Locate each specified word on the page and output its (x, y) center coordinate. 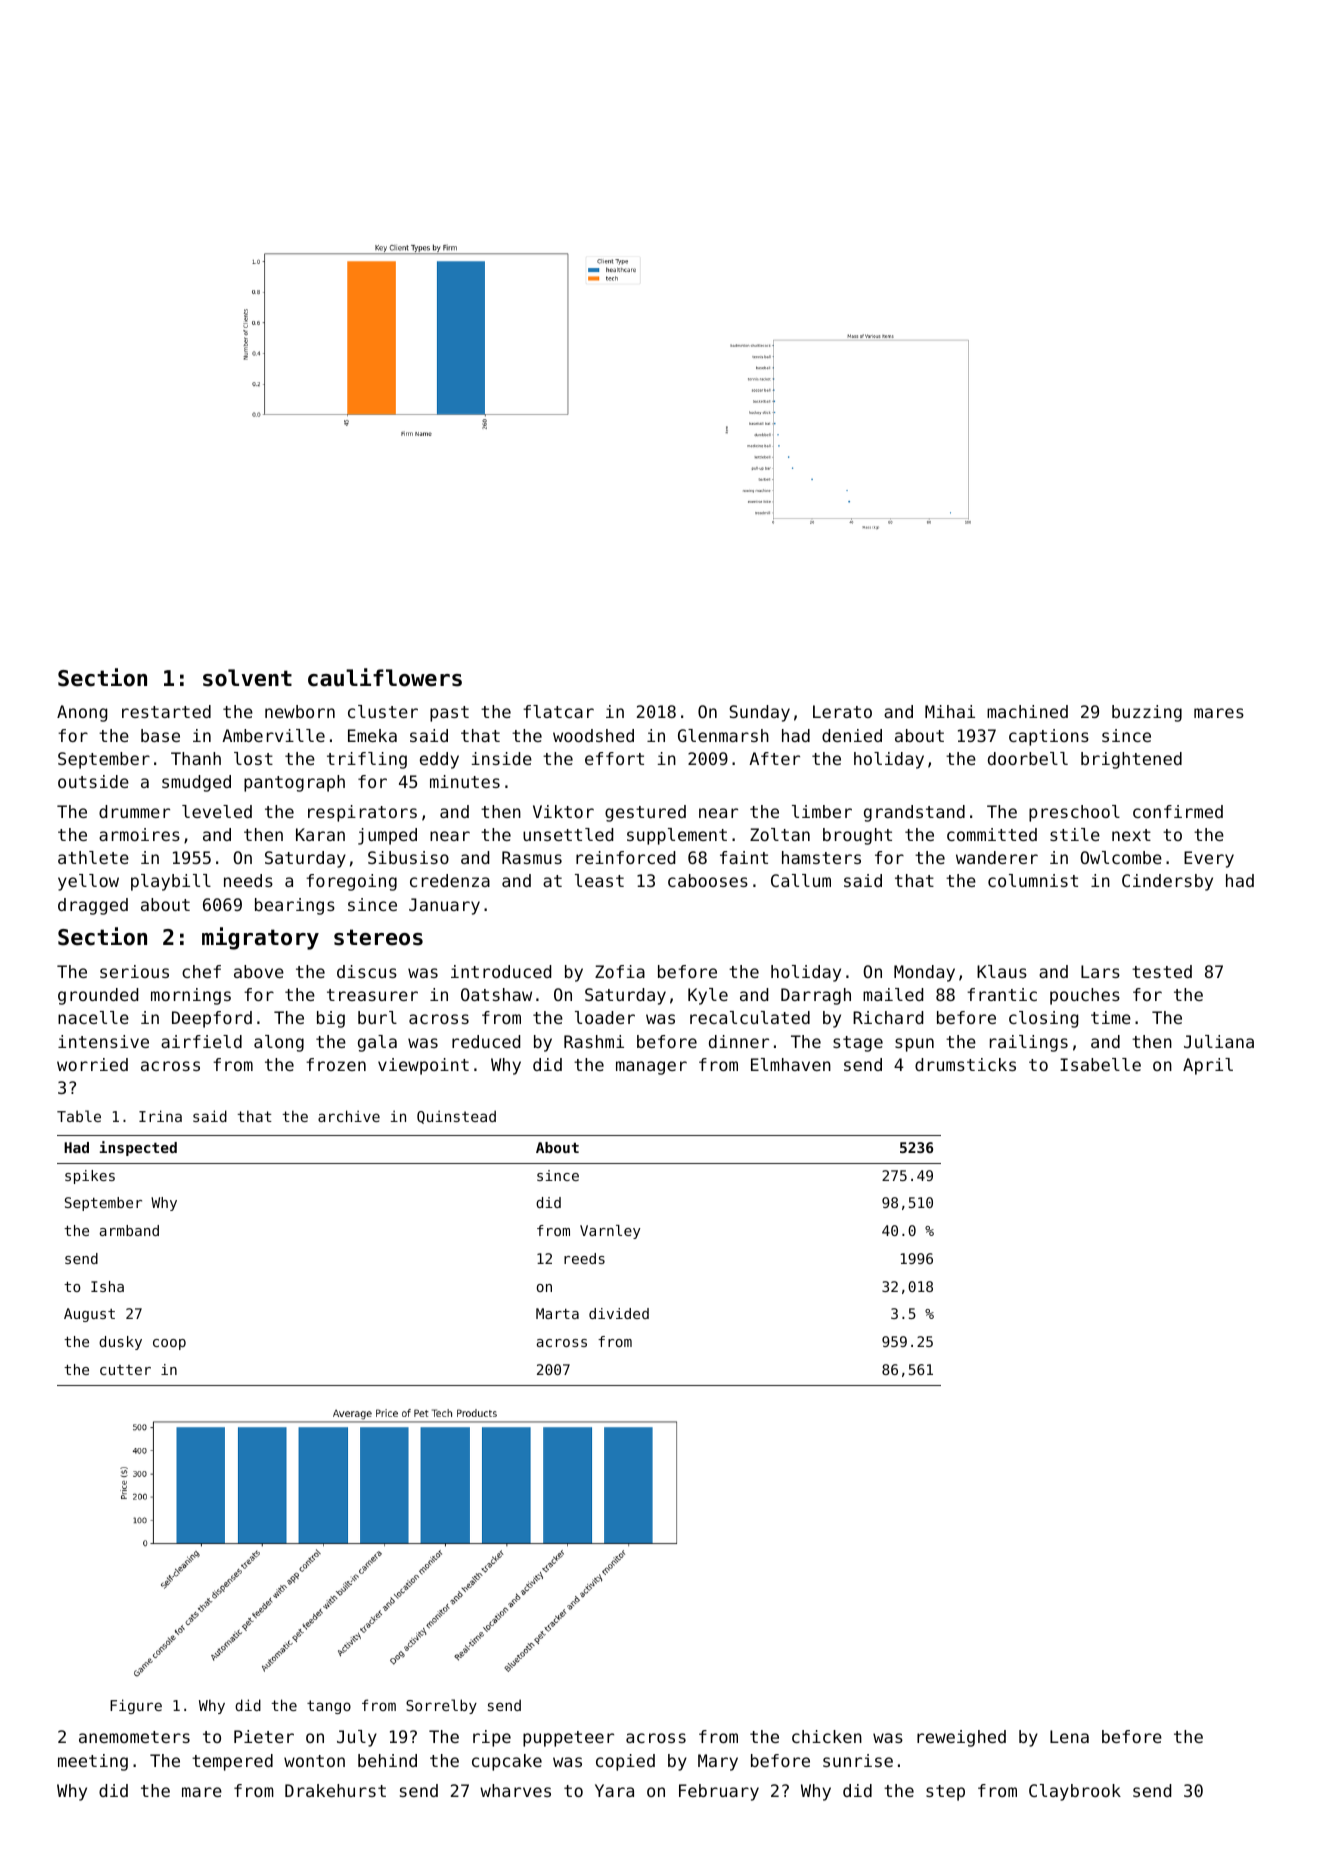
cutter (125, 1370)
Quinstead (456, 1117)
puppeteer (568, 1739)
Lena (1069, 1736)
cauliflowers (385, 677)
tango (329, 1707)
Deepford (212, 1019)
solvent (247, 678)
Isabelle (1100, 1064)
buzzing (1147, 713)
